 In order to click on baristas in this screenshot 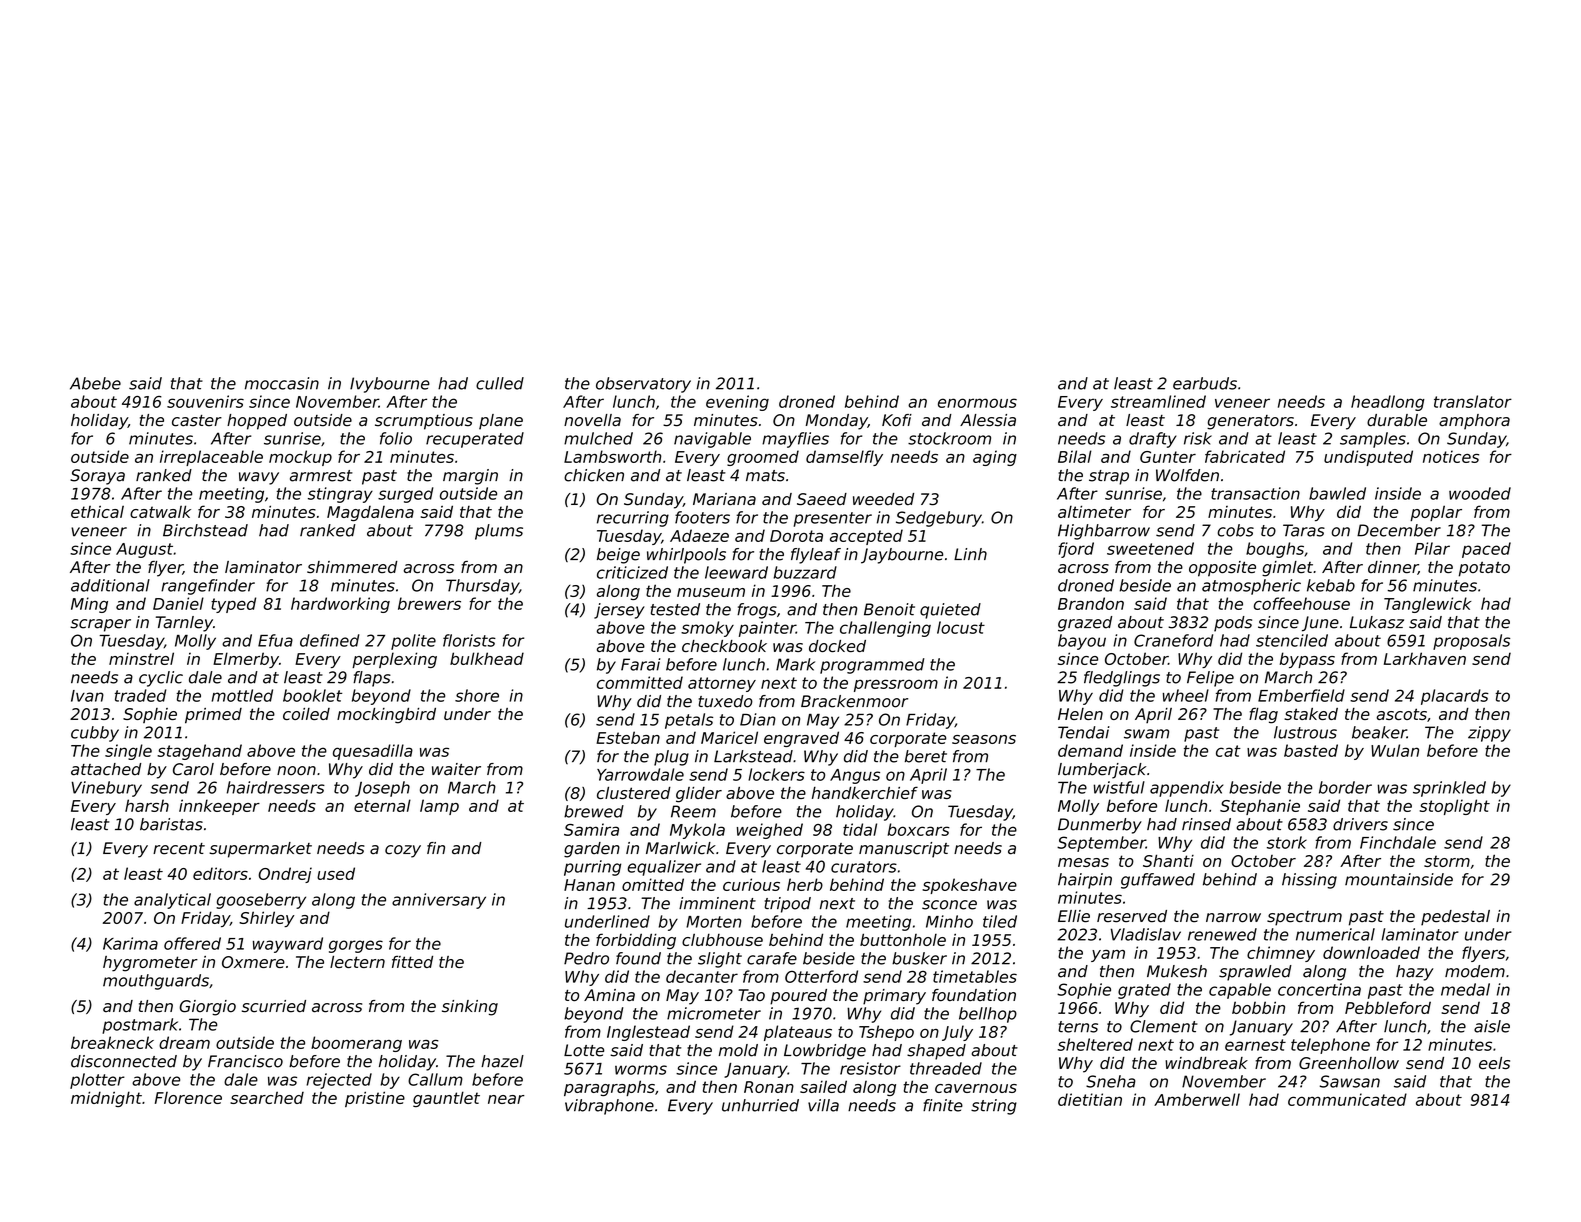, I will do `click(171, 824)`.
